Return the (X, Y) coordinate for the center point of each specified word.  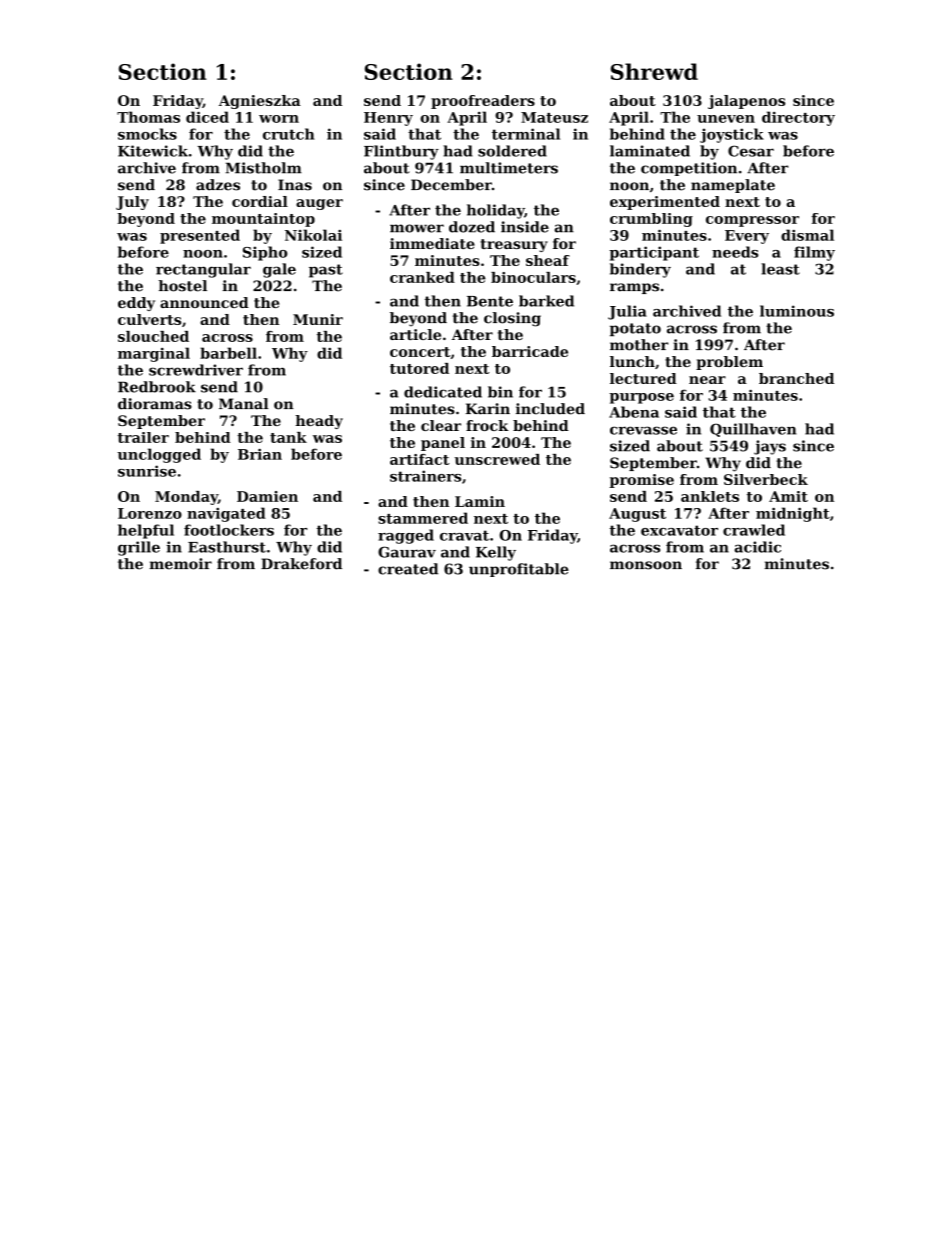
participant (654, 253)
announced (204, 302)
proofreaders (483, 102)
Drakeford (301, 564)
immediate (432, 243)
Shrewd (654, 71)
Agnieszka (260, 102)
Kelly (496, 553)
